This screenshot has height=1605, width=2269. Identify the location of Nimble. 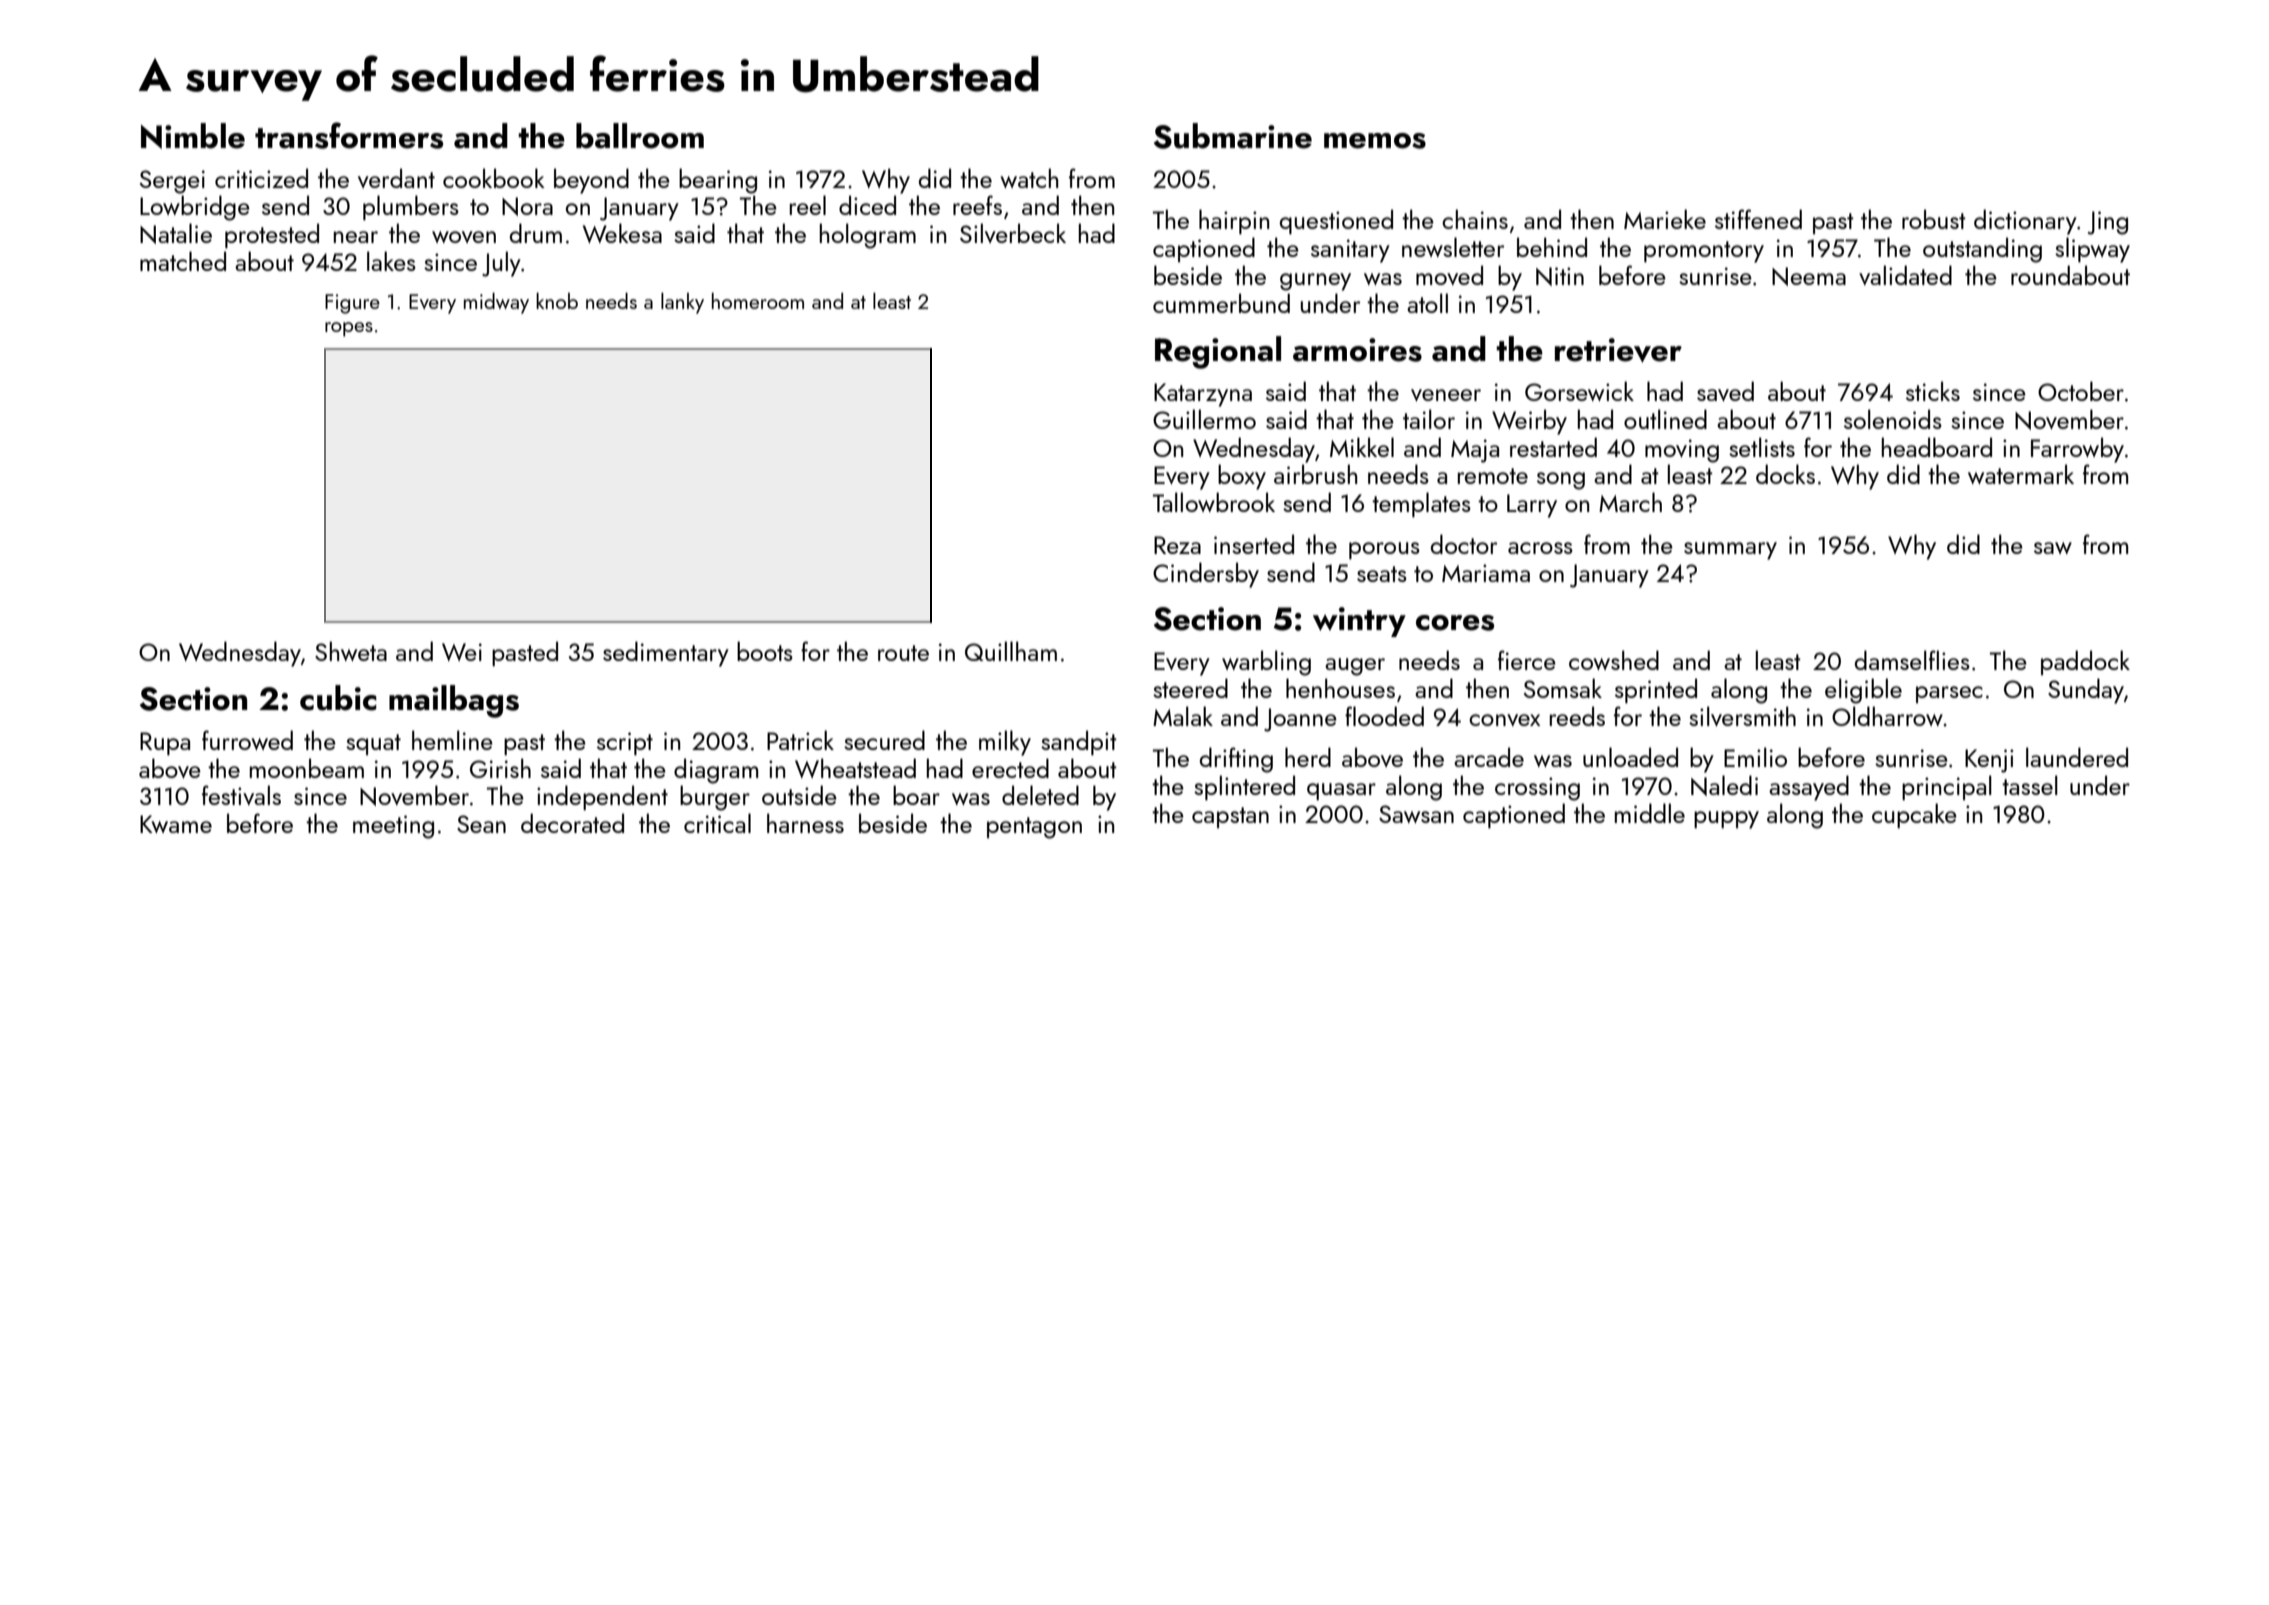
(193, 136).
